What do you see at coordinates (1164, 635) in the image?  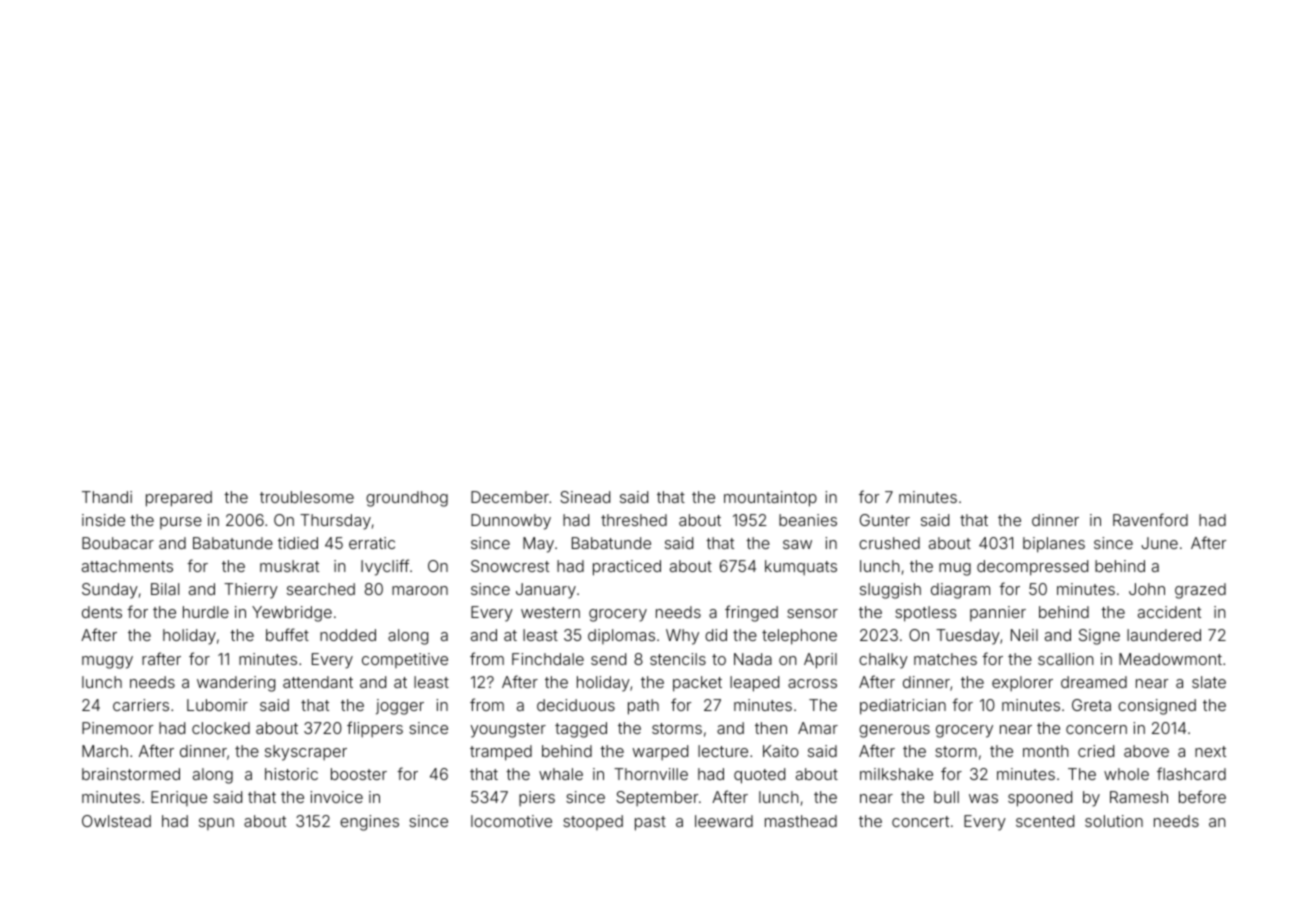 I see `laundered` at bounding box center [1164, 635].
